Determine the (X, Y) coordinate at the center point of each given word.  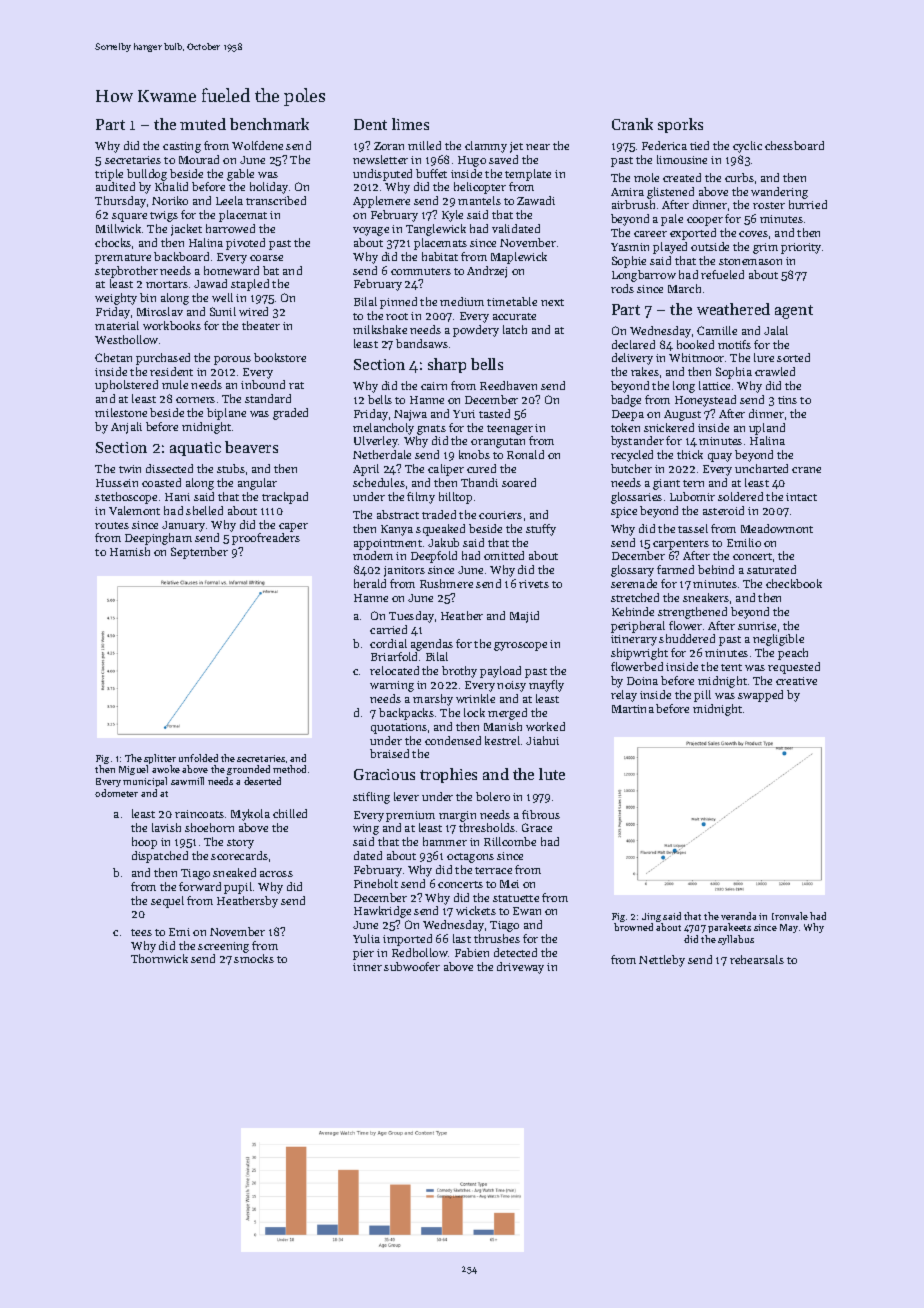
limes (410, 124)
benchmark (269, 124)
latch (515, 329)
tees (141, 932)
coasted (161, 482)
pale (672, 220)
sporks (680, 125)
